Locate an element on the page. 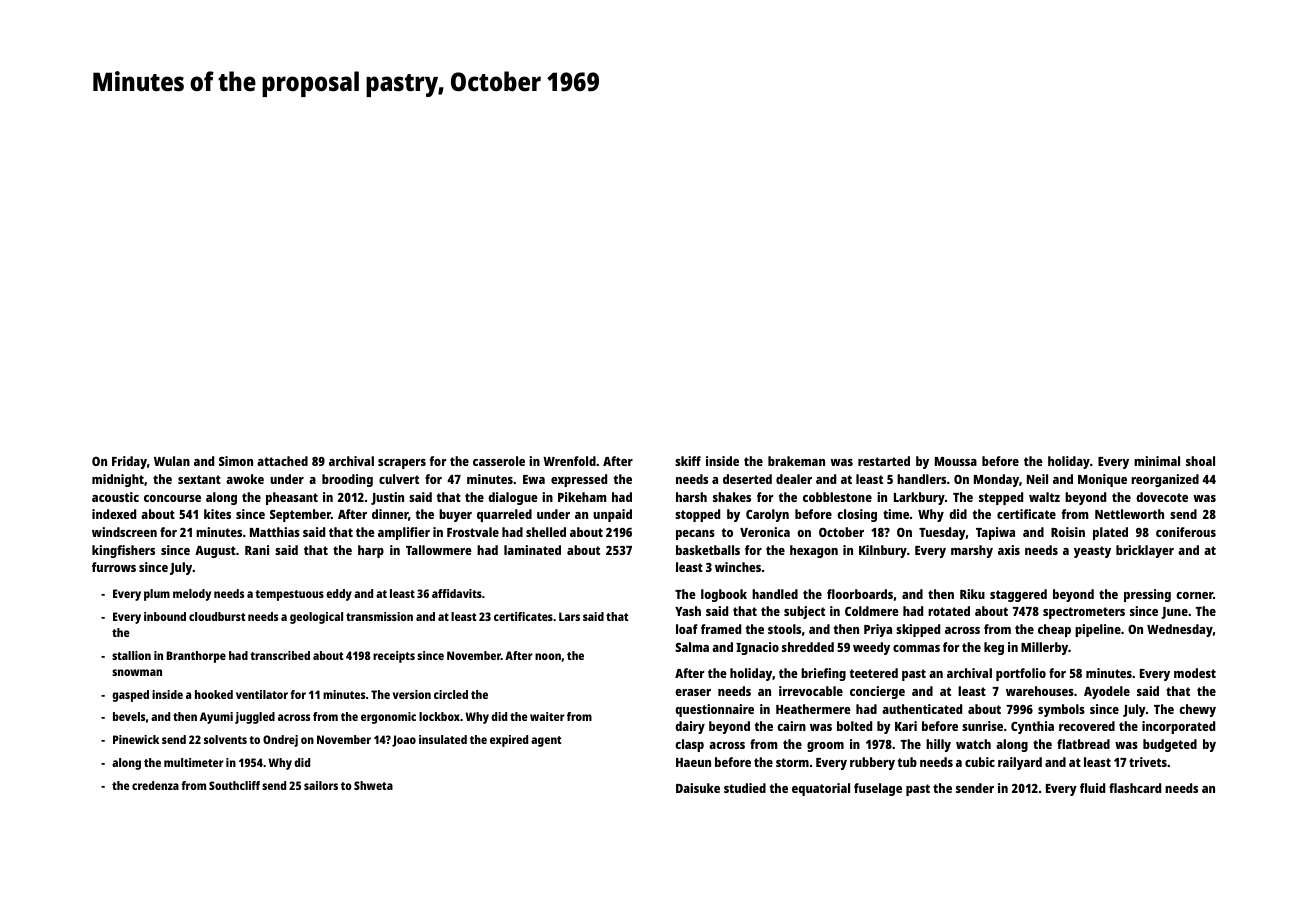 The height and width of the page is (924, 1308). Nettleworth is located at coordinates (1129, 514).
